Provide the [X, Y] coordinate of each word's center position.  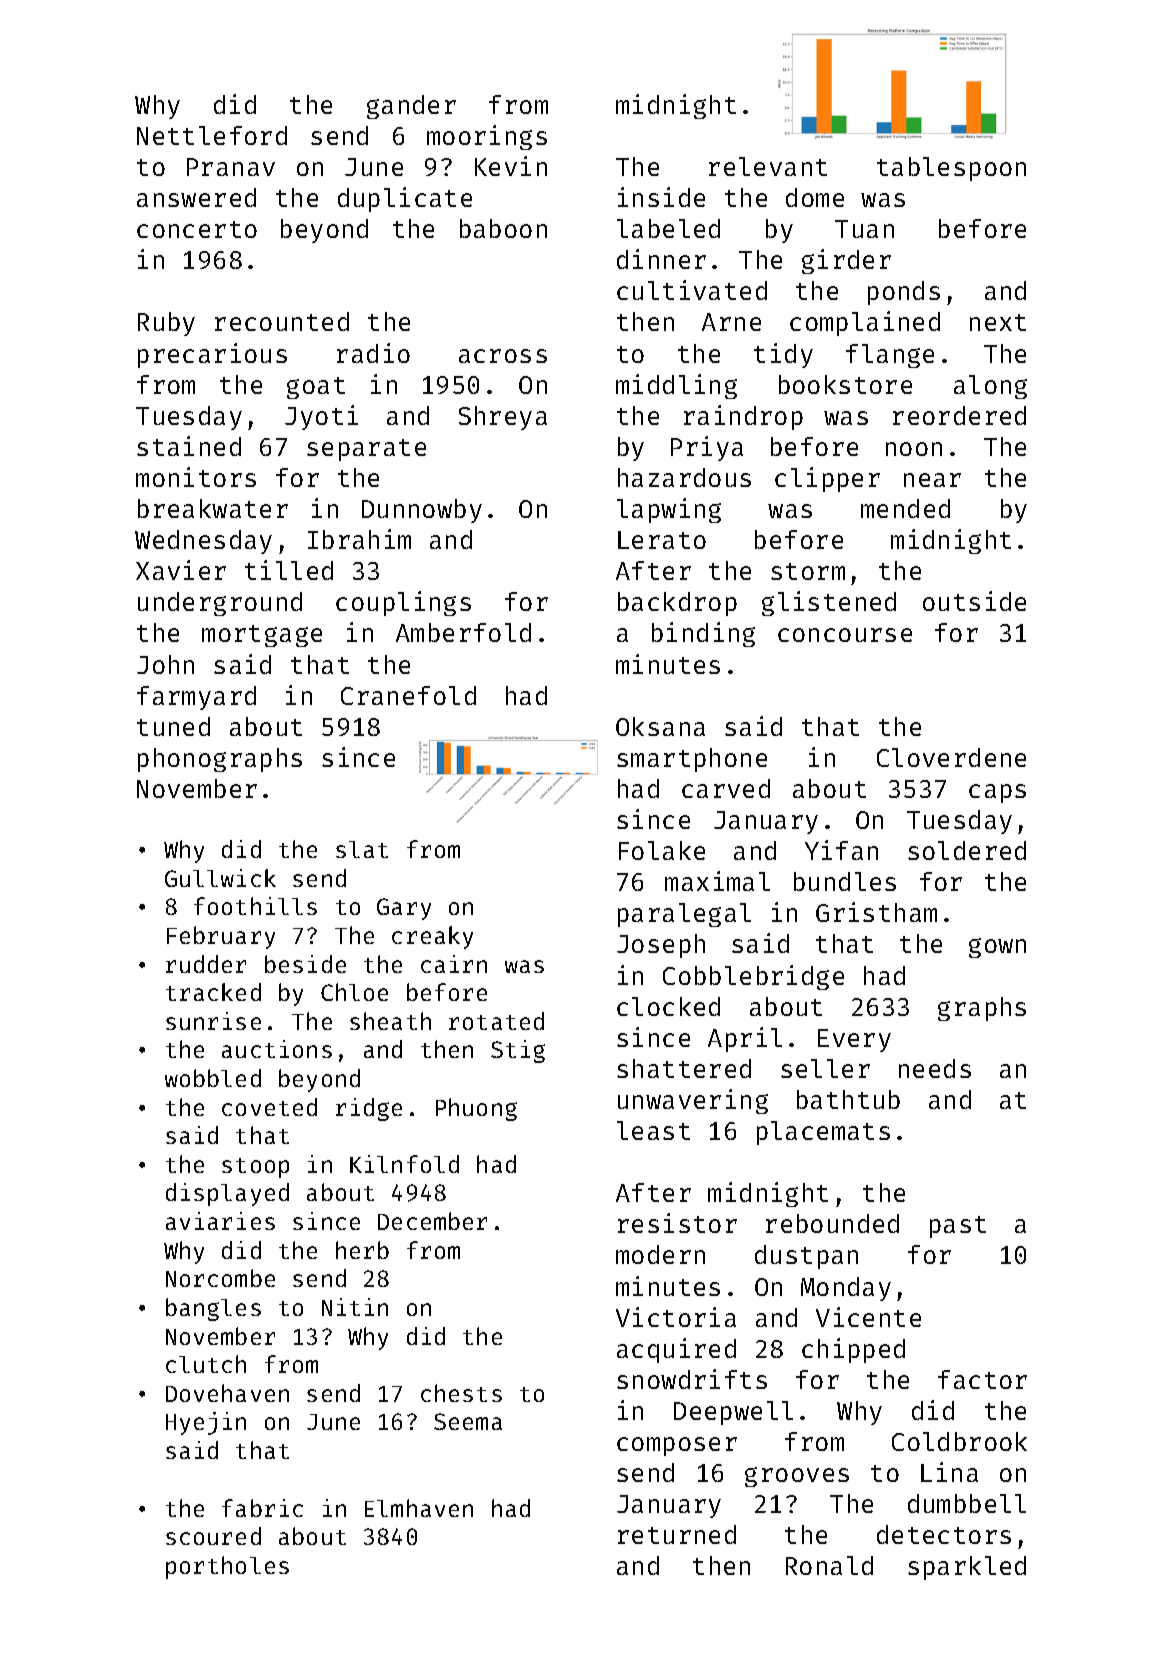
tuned [173, 726]
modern [660, 1254]
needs [935, 1068]
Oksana [660, 726]
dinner [661, 259]
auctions [277, 1049]
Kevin [511, 166]
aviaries [220, 1221]
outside [974, 601]
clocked [668, 1006]
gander [411, 107]
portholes [227, 1567]
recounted [282, 321]
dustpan [806, 1257]
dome [815, 197]
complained [865, 323]
